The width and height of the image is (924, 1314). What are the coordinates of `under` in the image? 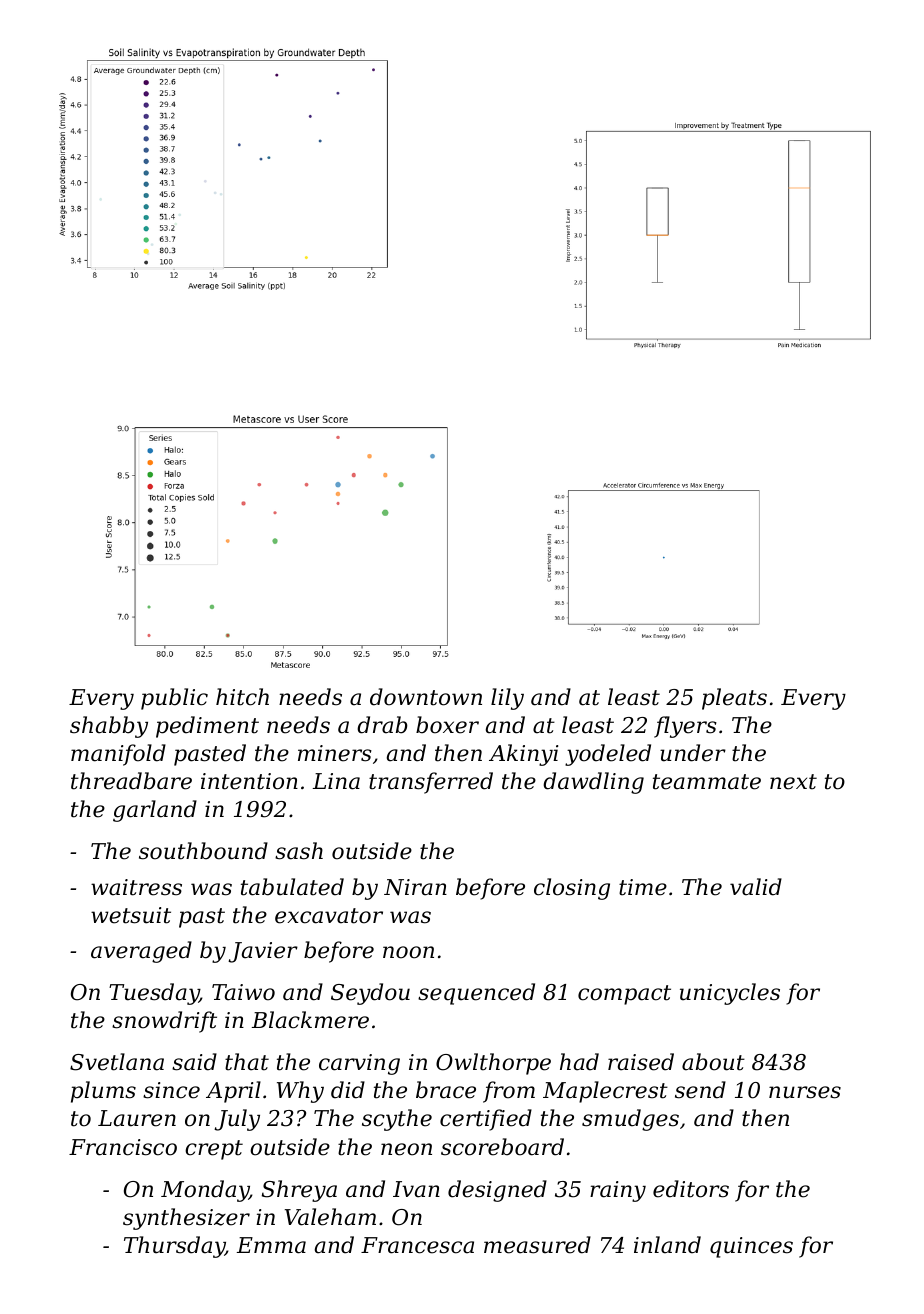 It's located at (693, 753).
